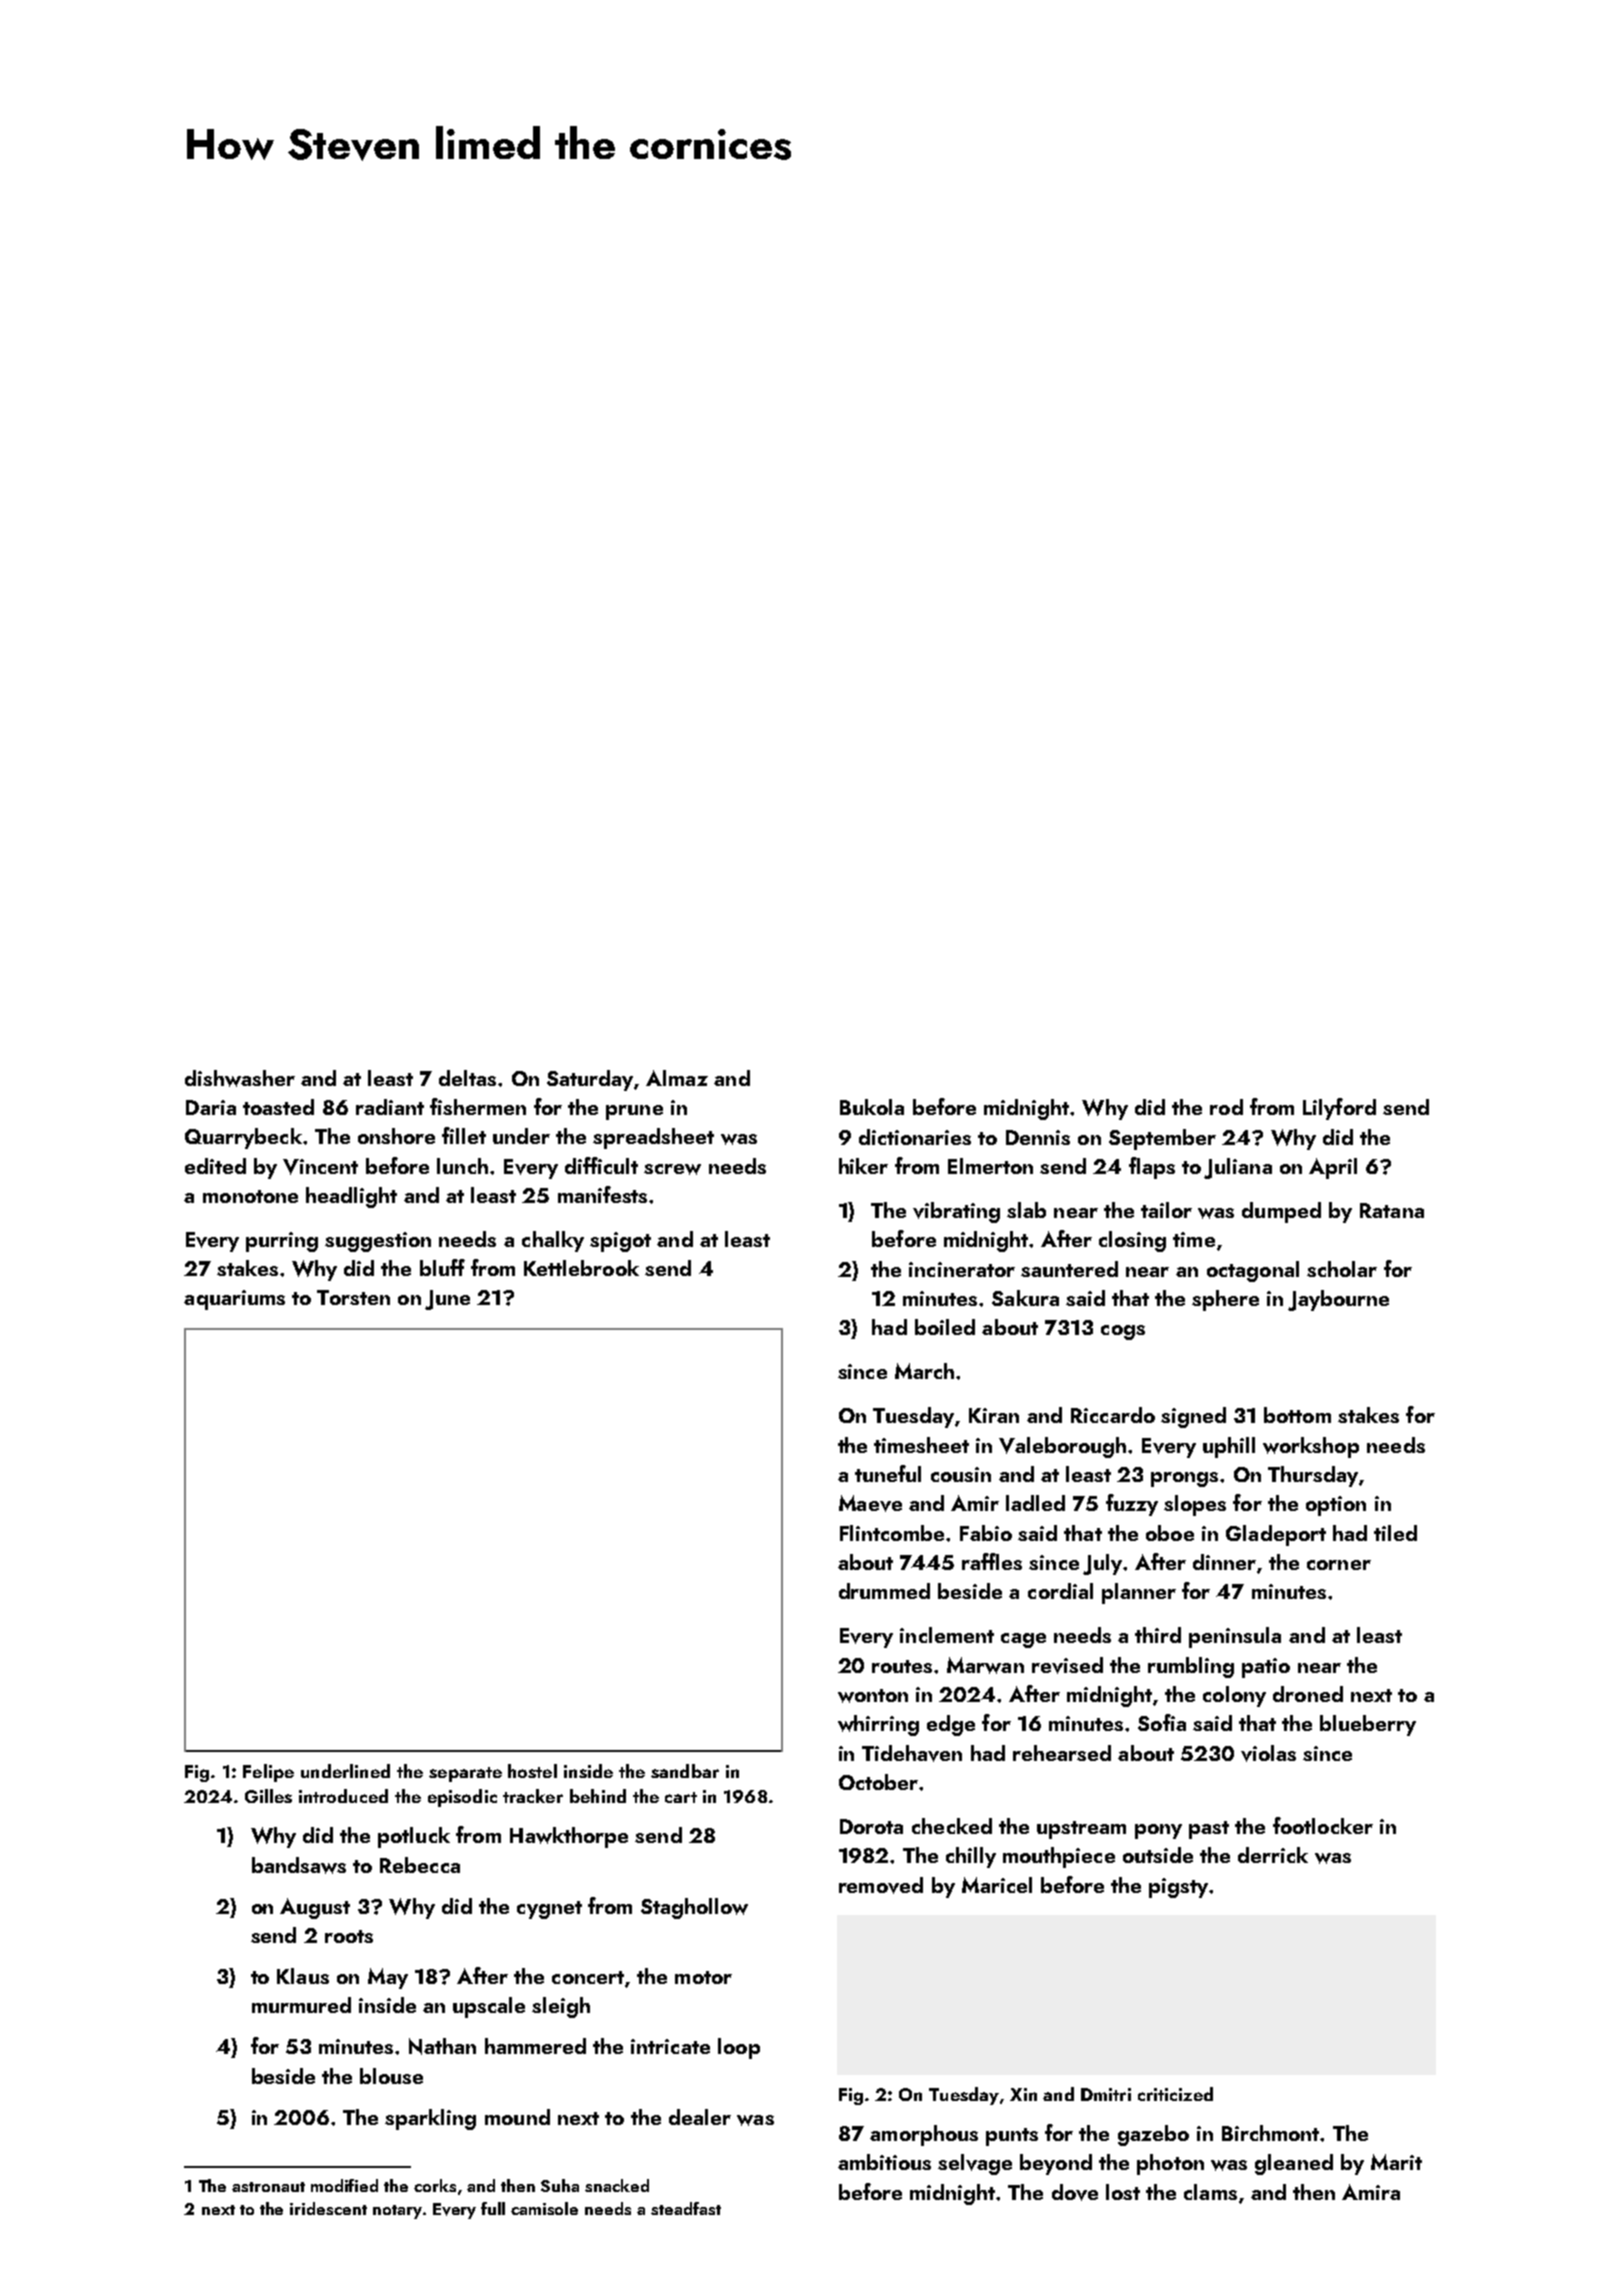  Describe the element at coordinates (1392, 1210) in the screenshot. I see `Ratana` at that location.
